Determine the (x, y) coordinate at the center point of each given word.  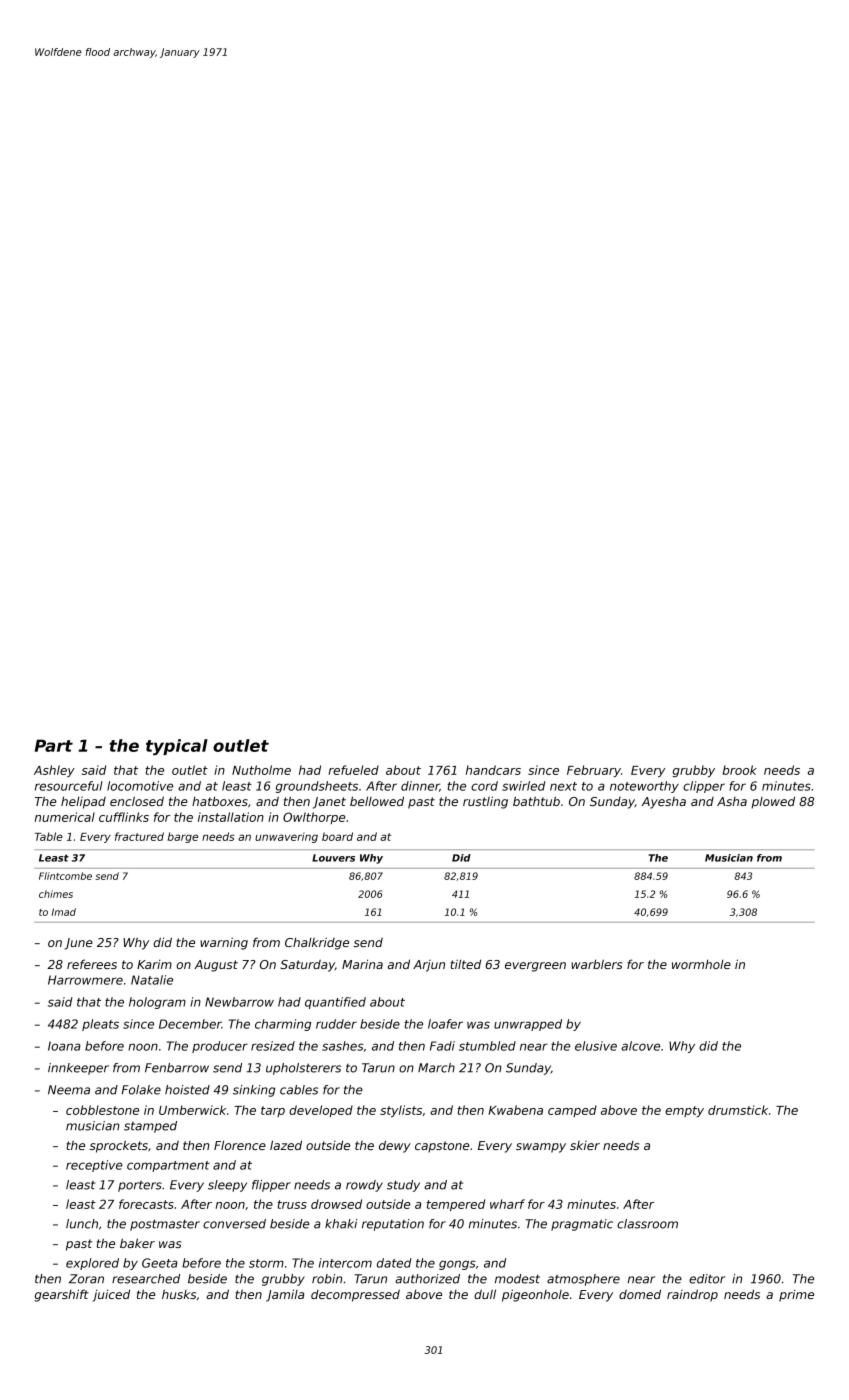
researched (146, 1279)
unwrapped (528, 1025)
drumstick (738, 1110)
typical (177, 747)
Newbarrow (239, 1002)
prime (796, 1296)
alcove (640, 1046)
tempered (456, 1205)
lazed (286, 1145)
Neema (69, 1090)
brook (740, 770)
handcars (493, 770)
